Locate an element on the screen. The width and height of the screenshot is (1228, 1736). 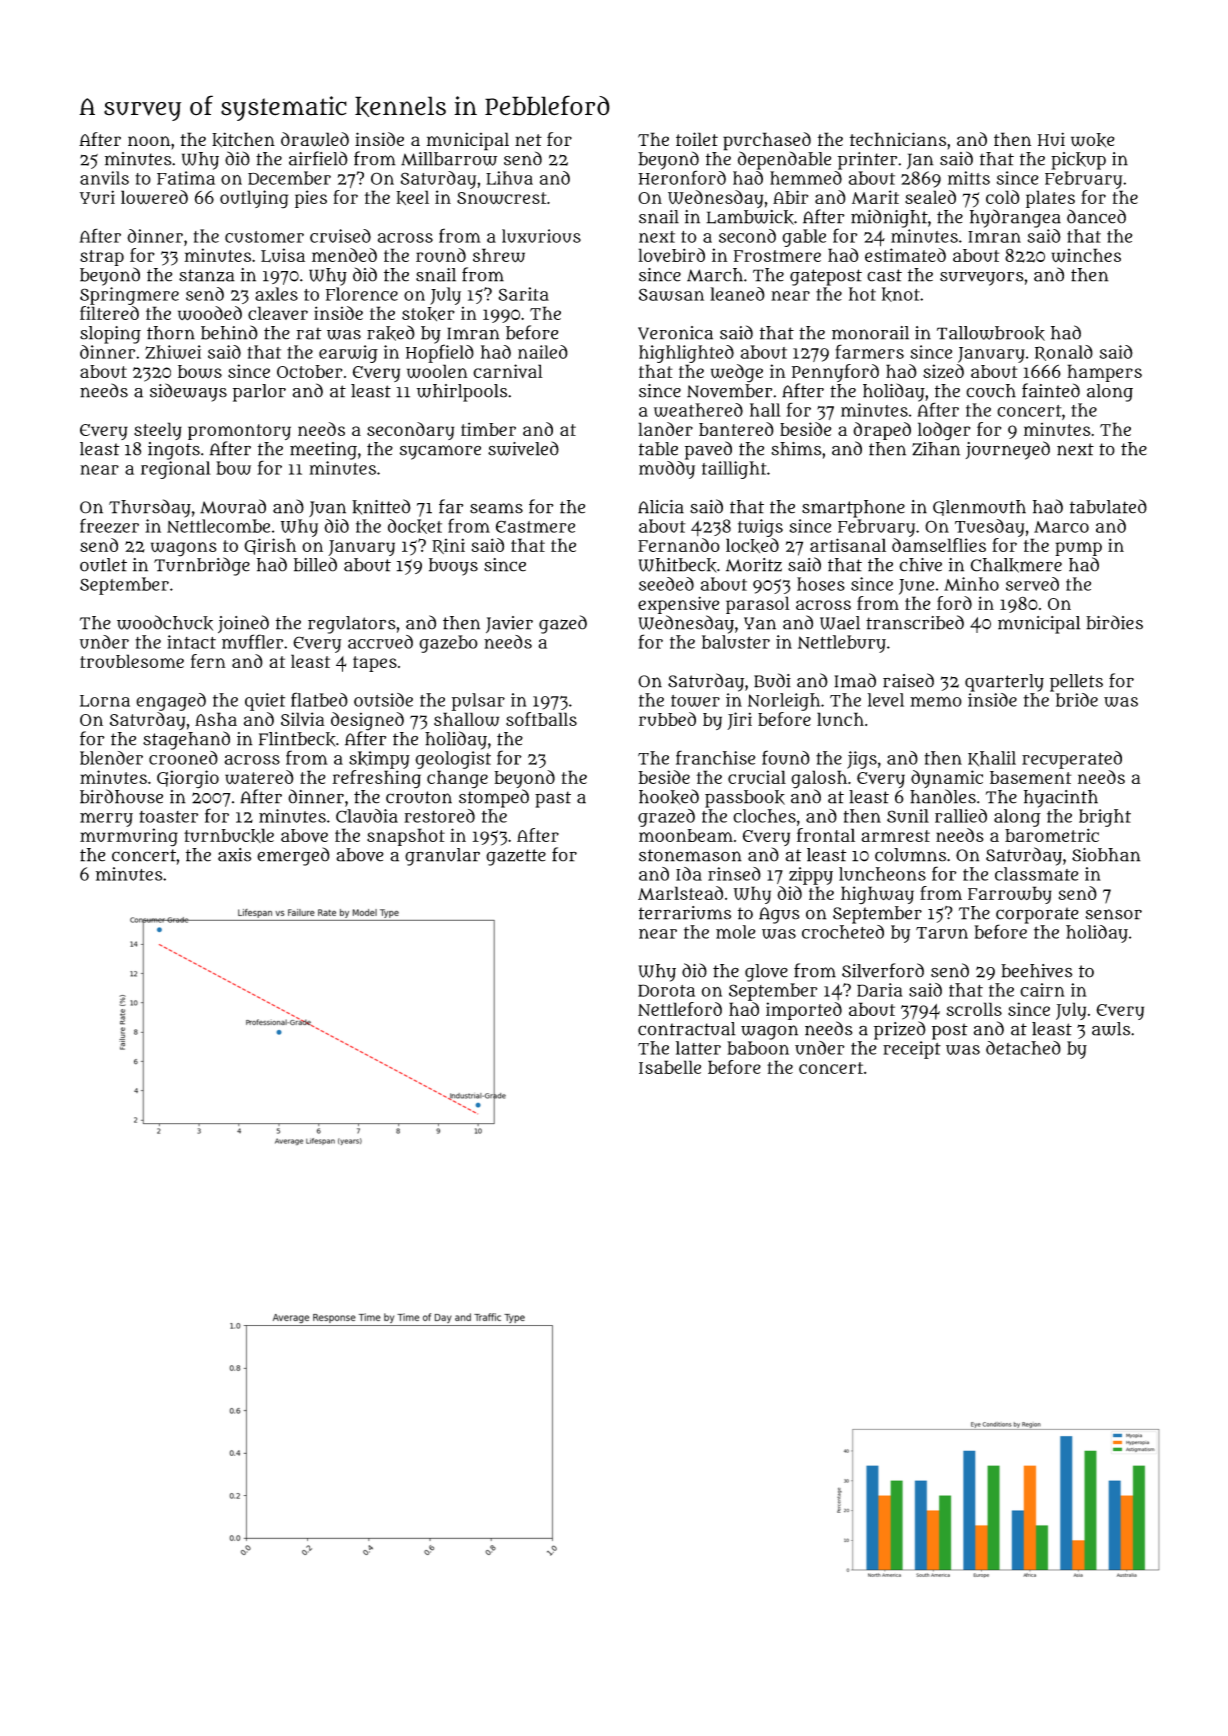
toilet is located at coordinates (697, 139).
